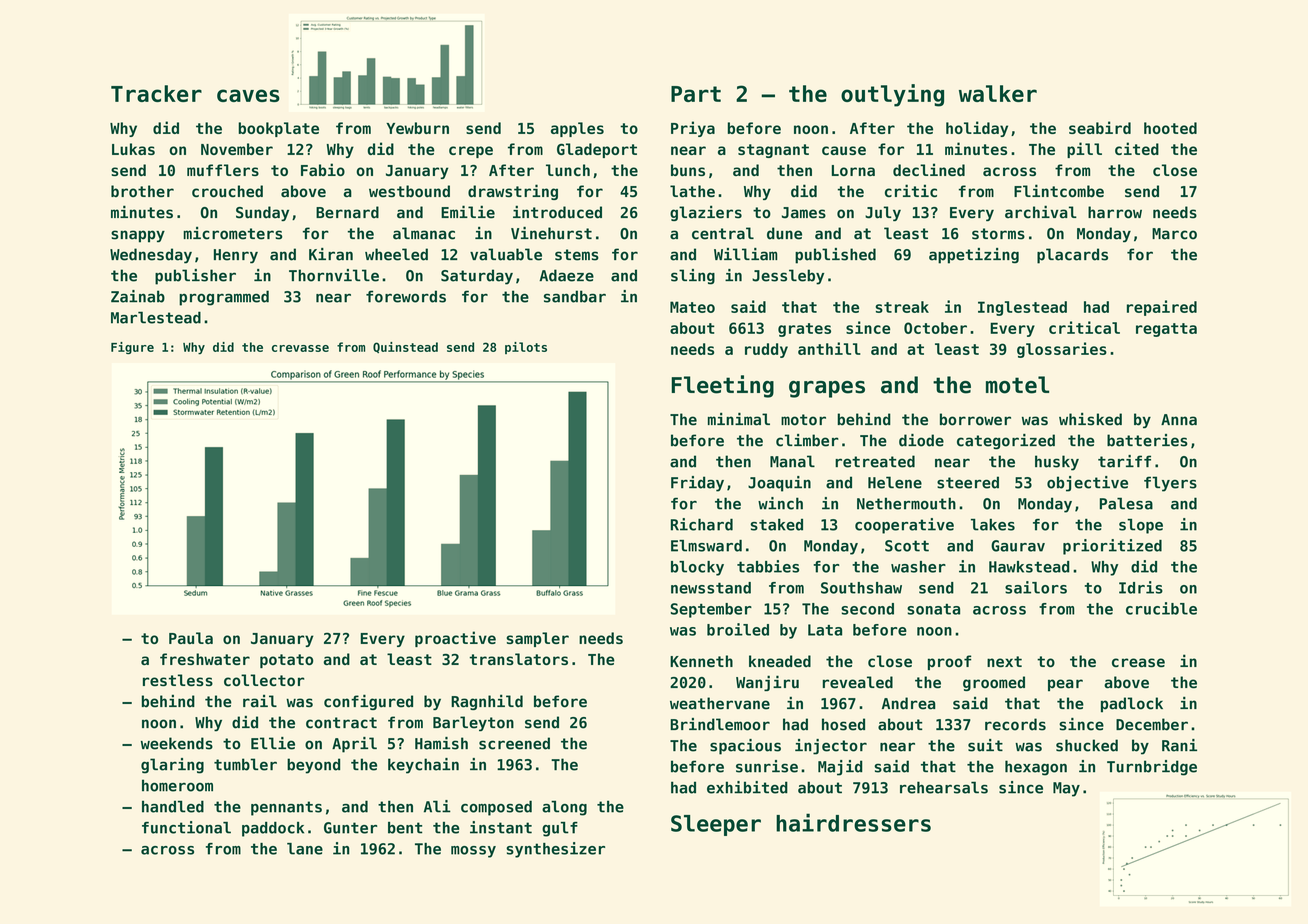  I want to click on crease, so click(1138, 662).
